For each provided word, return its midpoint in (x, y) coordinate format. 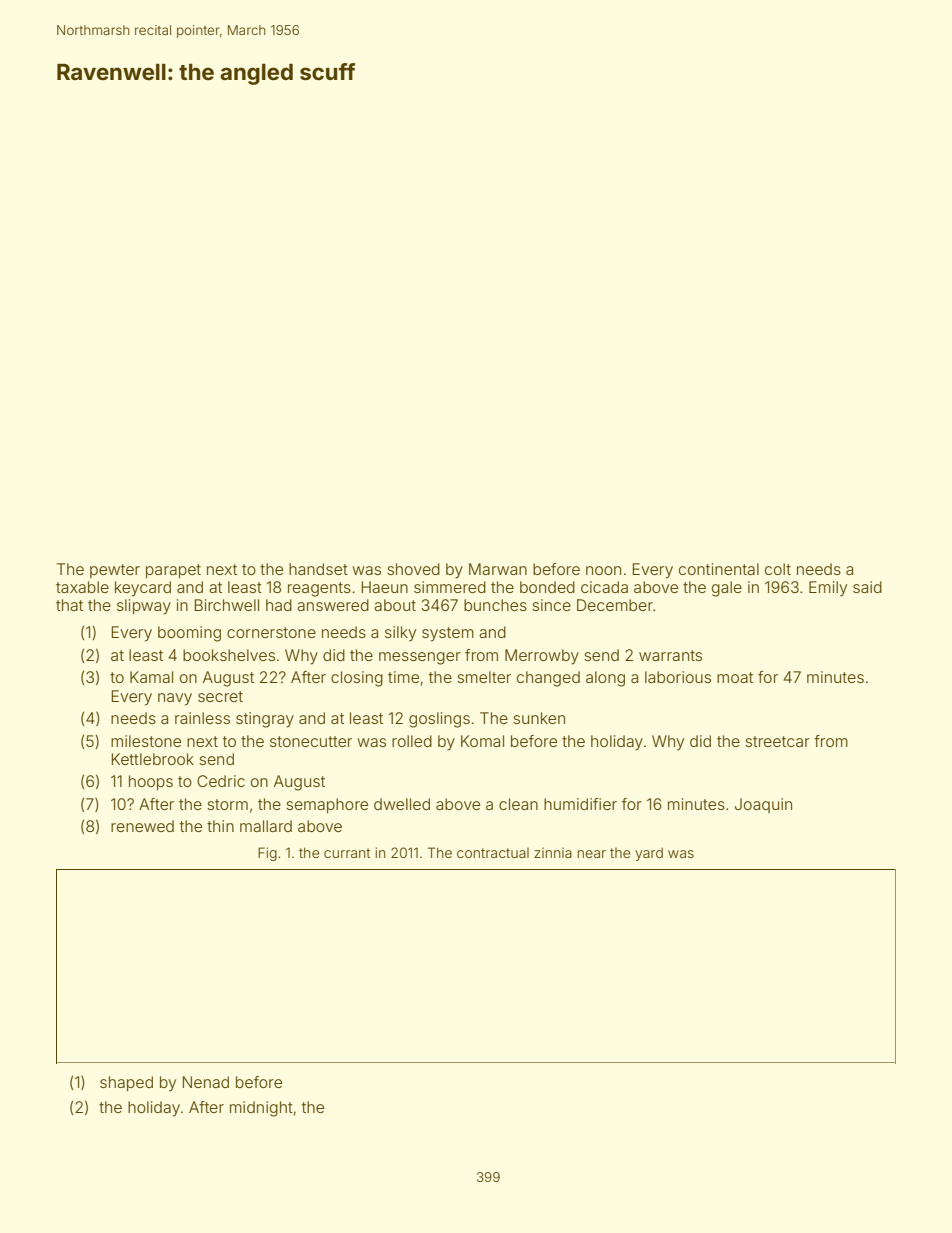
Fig (267, 854)
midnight (261, 1109)
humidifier (580, 804)
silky (400, 634)
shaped (126, 1083)
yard (649, 854)
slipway (144, 607)
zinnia (553, 852)
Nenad (206, 1082)
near (591, 854)
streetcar (777, 741)
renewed (142, 826)
